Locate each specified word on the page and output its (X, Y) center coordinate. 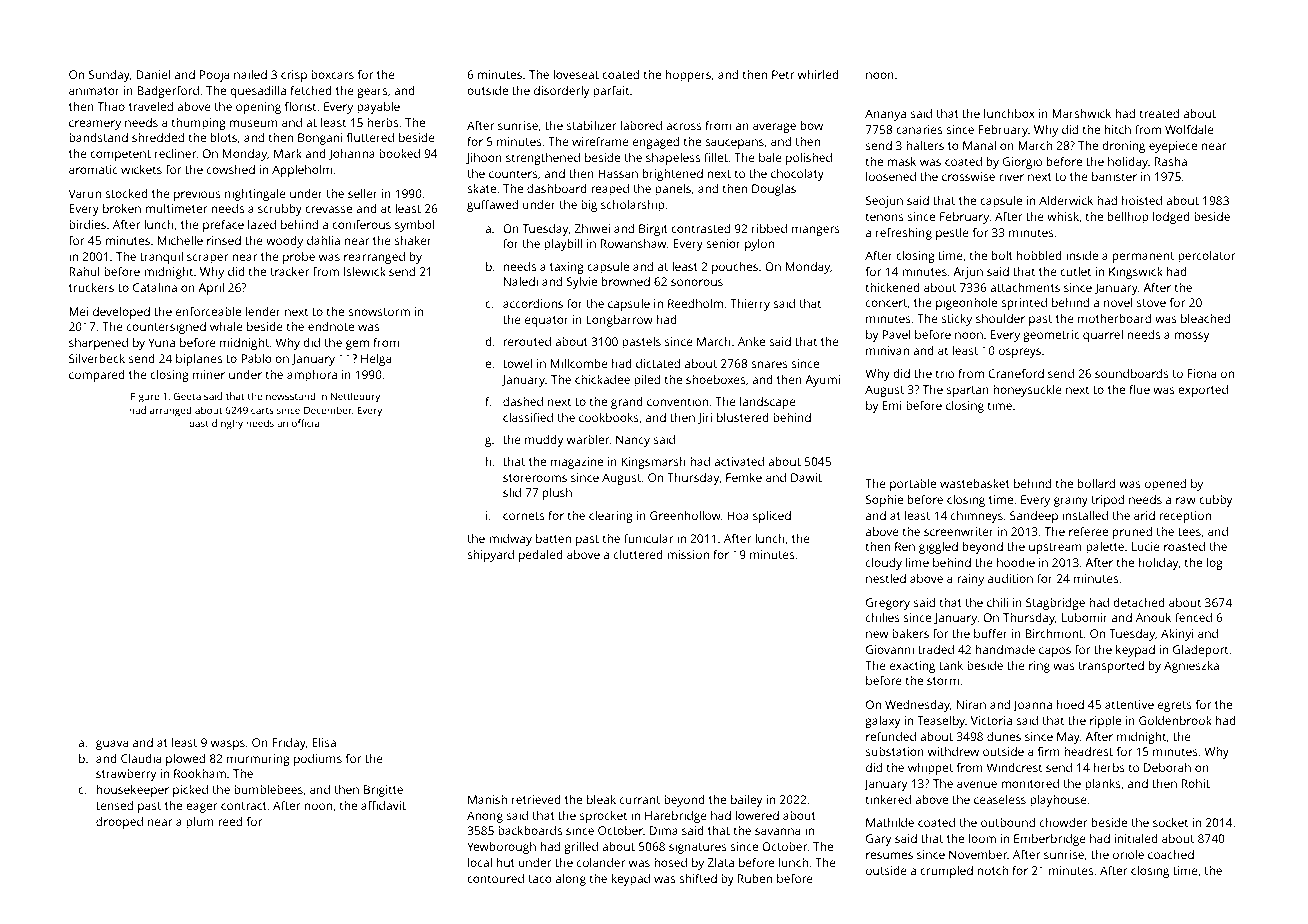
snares (769, 364)
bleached (1205, 318)
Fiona (1202, 373)
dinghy (227, 424)
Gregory (888, 604)
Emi (892, 405)
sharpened (98, 344)
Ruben (755, 878)
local (480, 862)
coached (1171, 854)
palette (1105, 548)
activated (739, 461)
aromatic (93, 169)
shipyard (490, 556)
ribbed (769, 228)
